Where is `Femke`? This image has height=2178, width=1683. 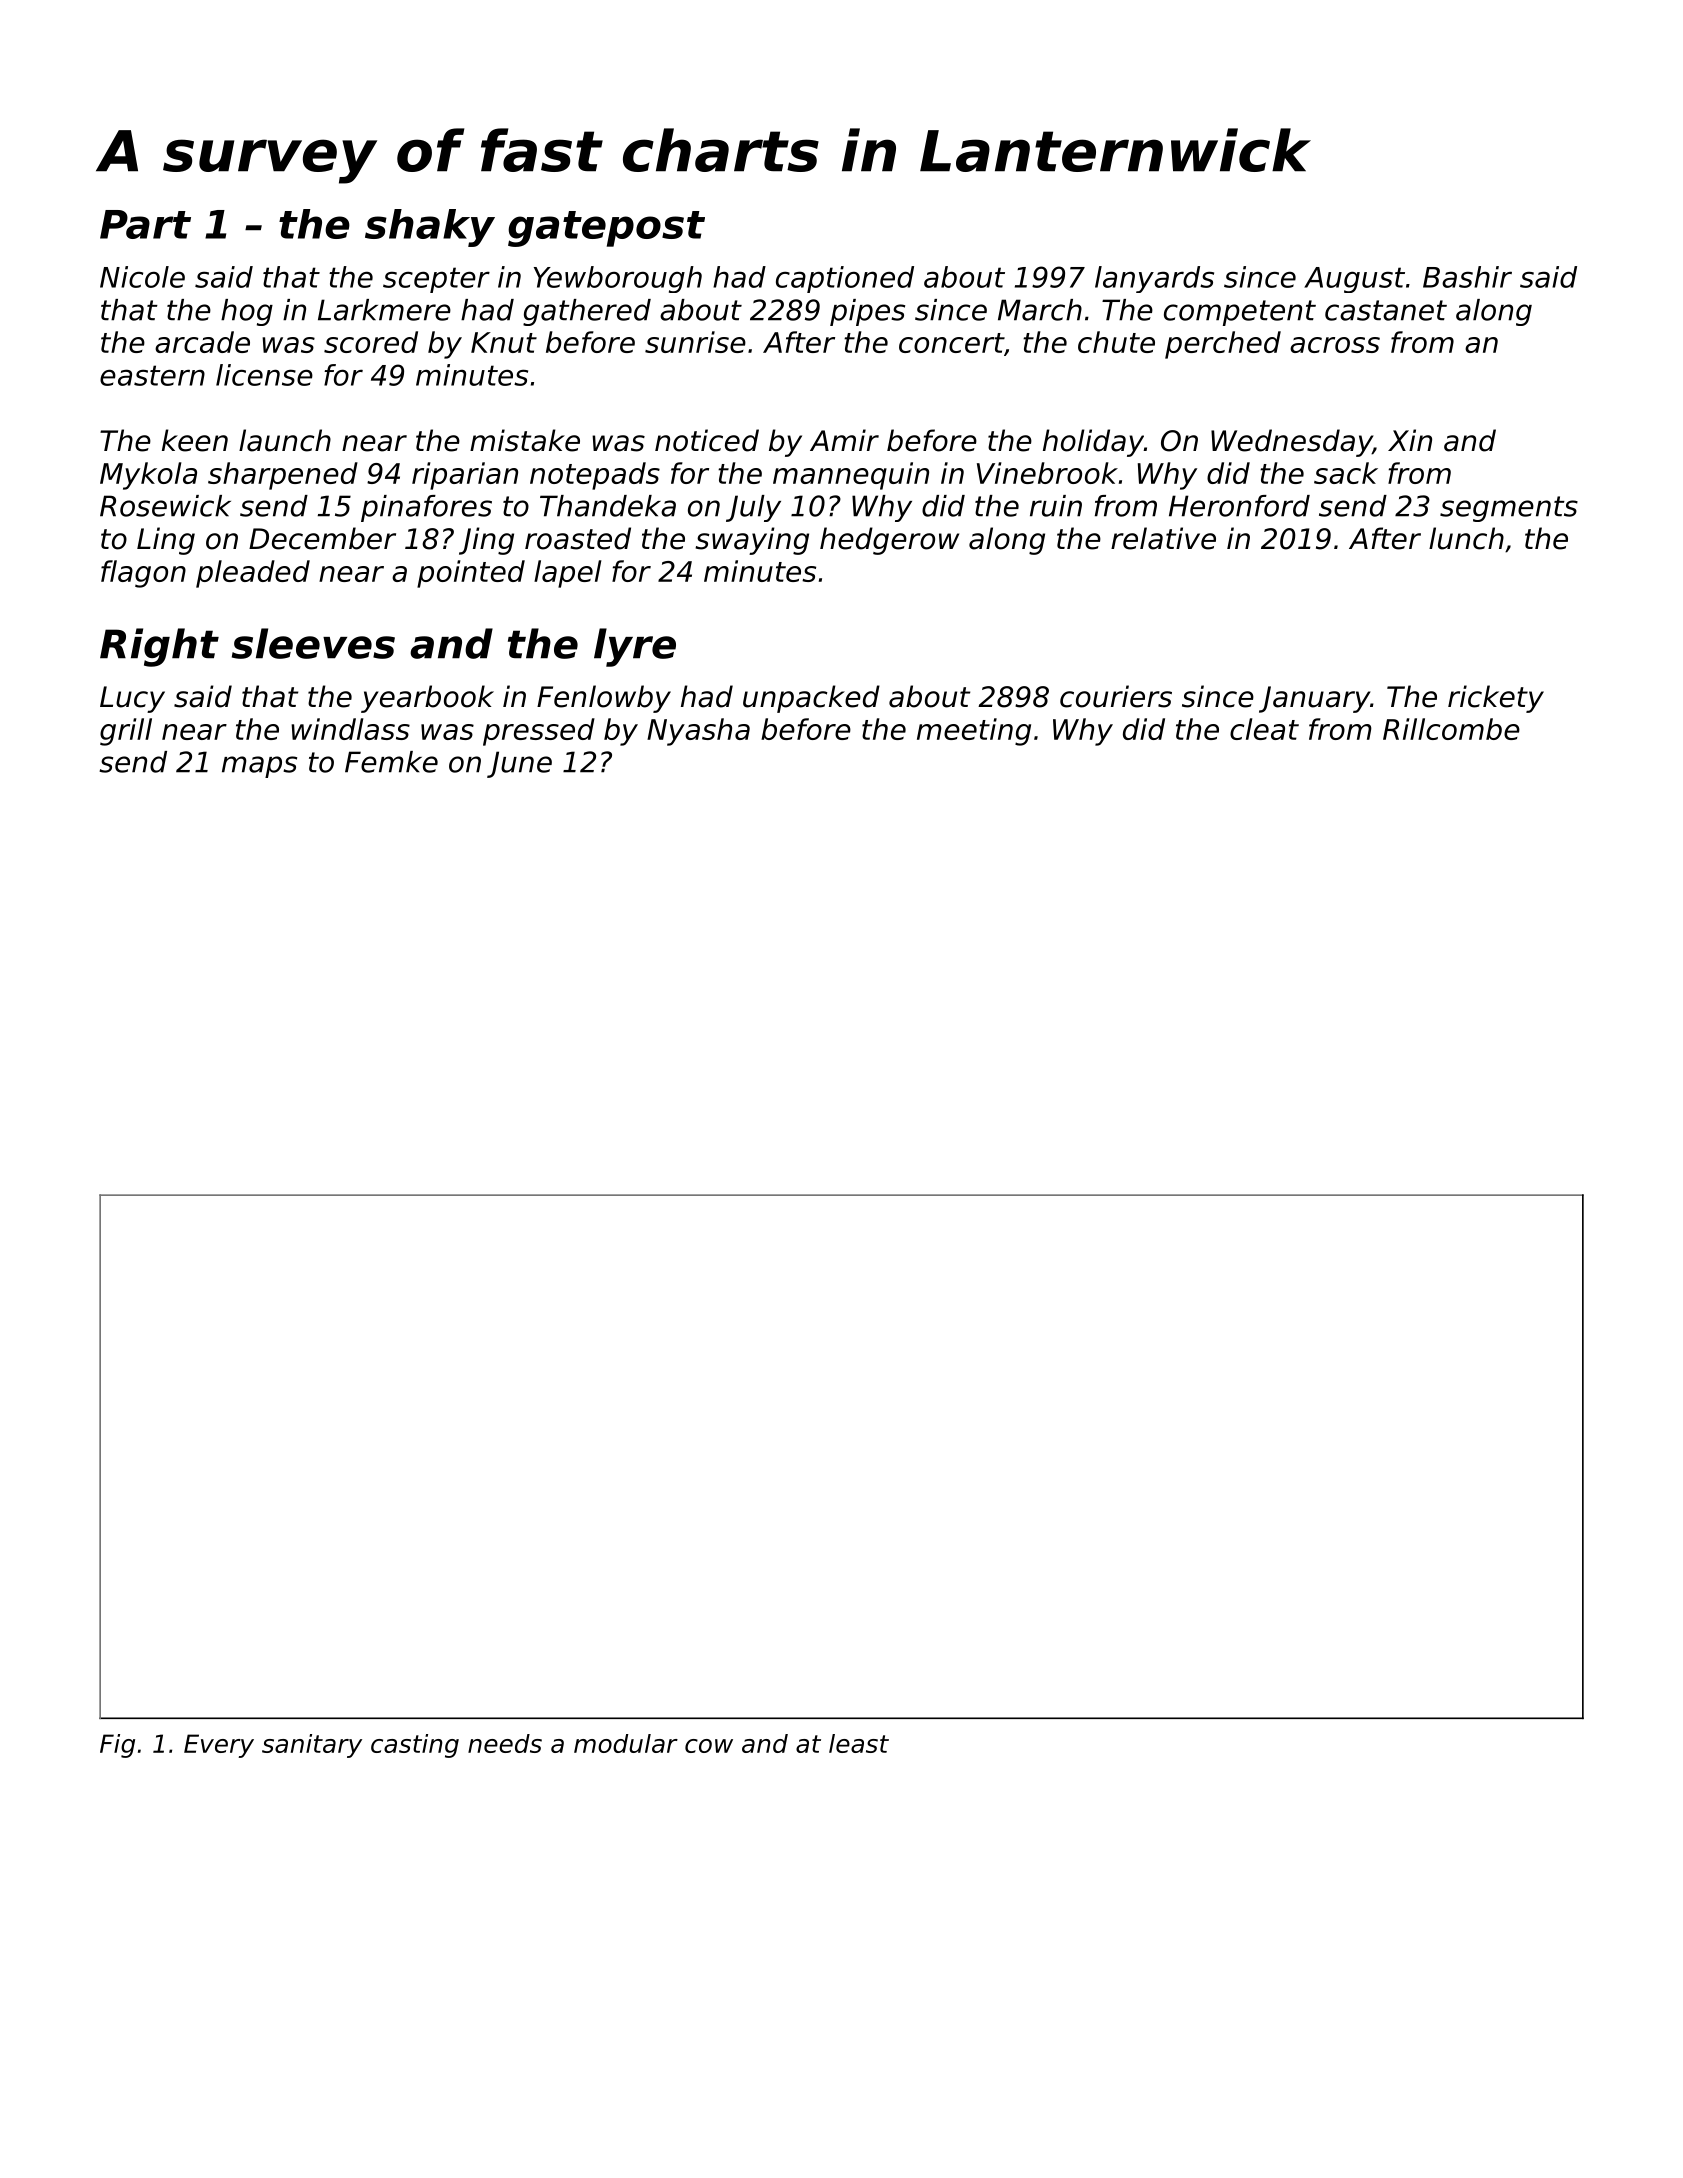 Femke is located at coordinates (391, 762).
